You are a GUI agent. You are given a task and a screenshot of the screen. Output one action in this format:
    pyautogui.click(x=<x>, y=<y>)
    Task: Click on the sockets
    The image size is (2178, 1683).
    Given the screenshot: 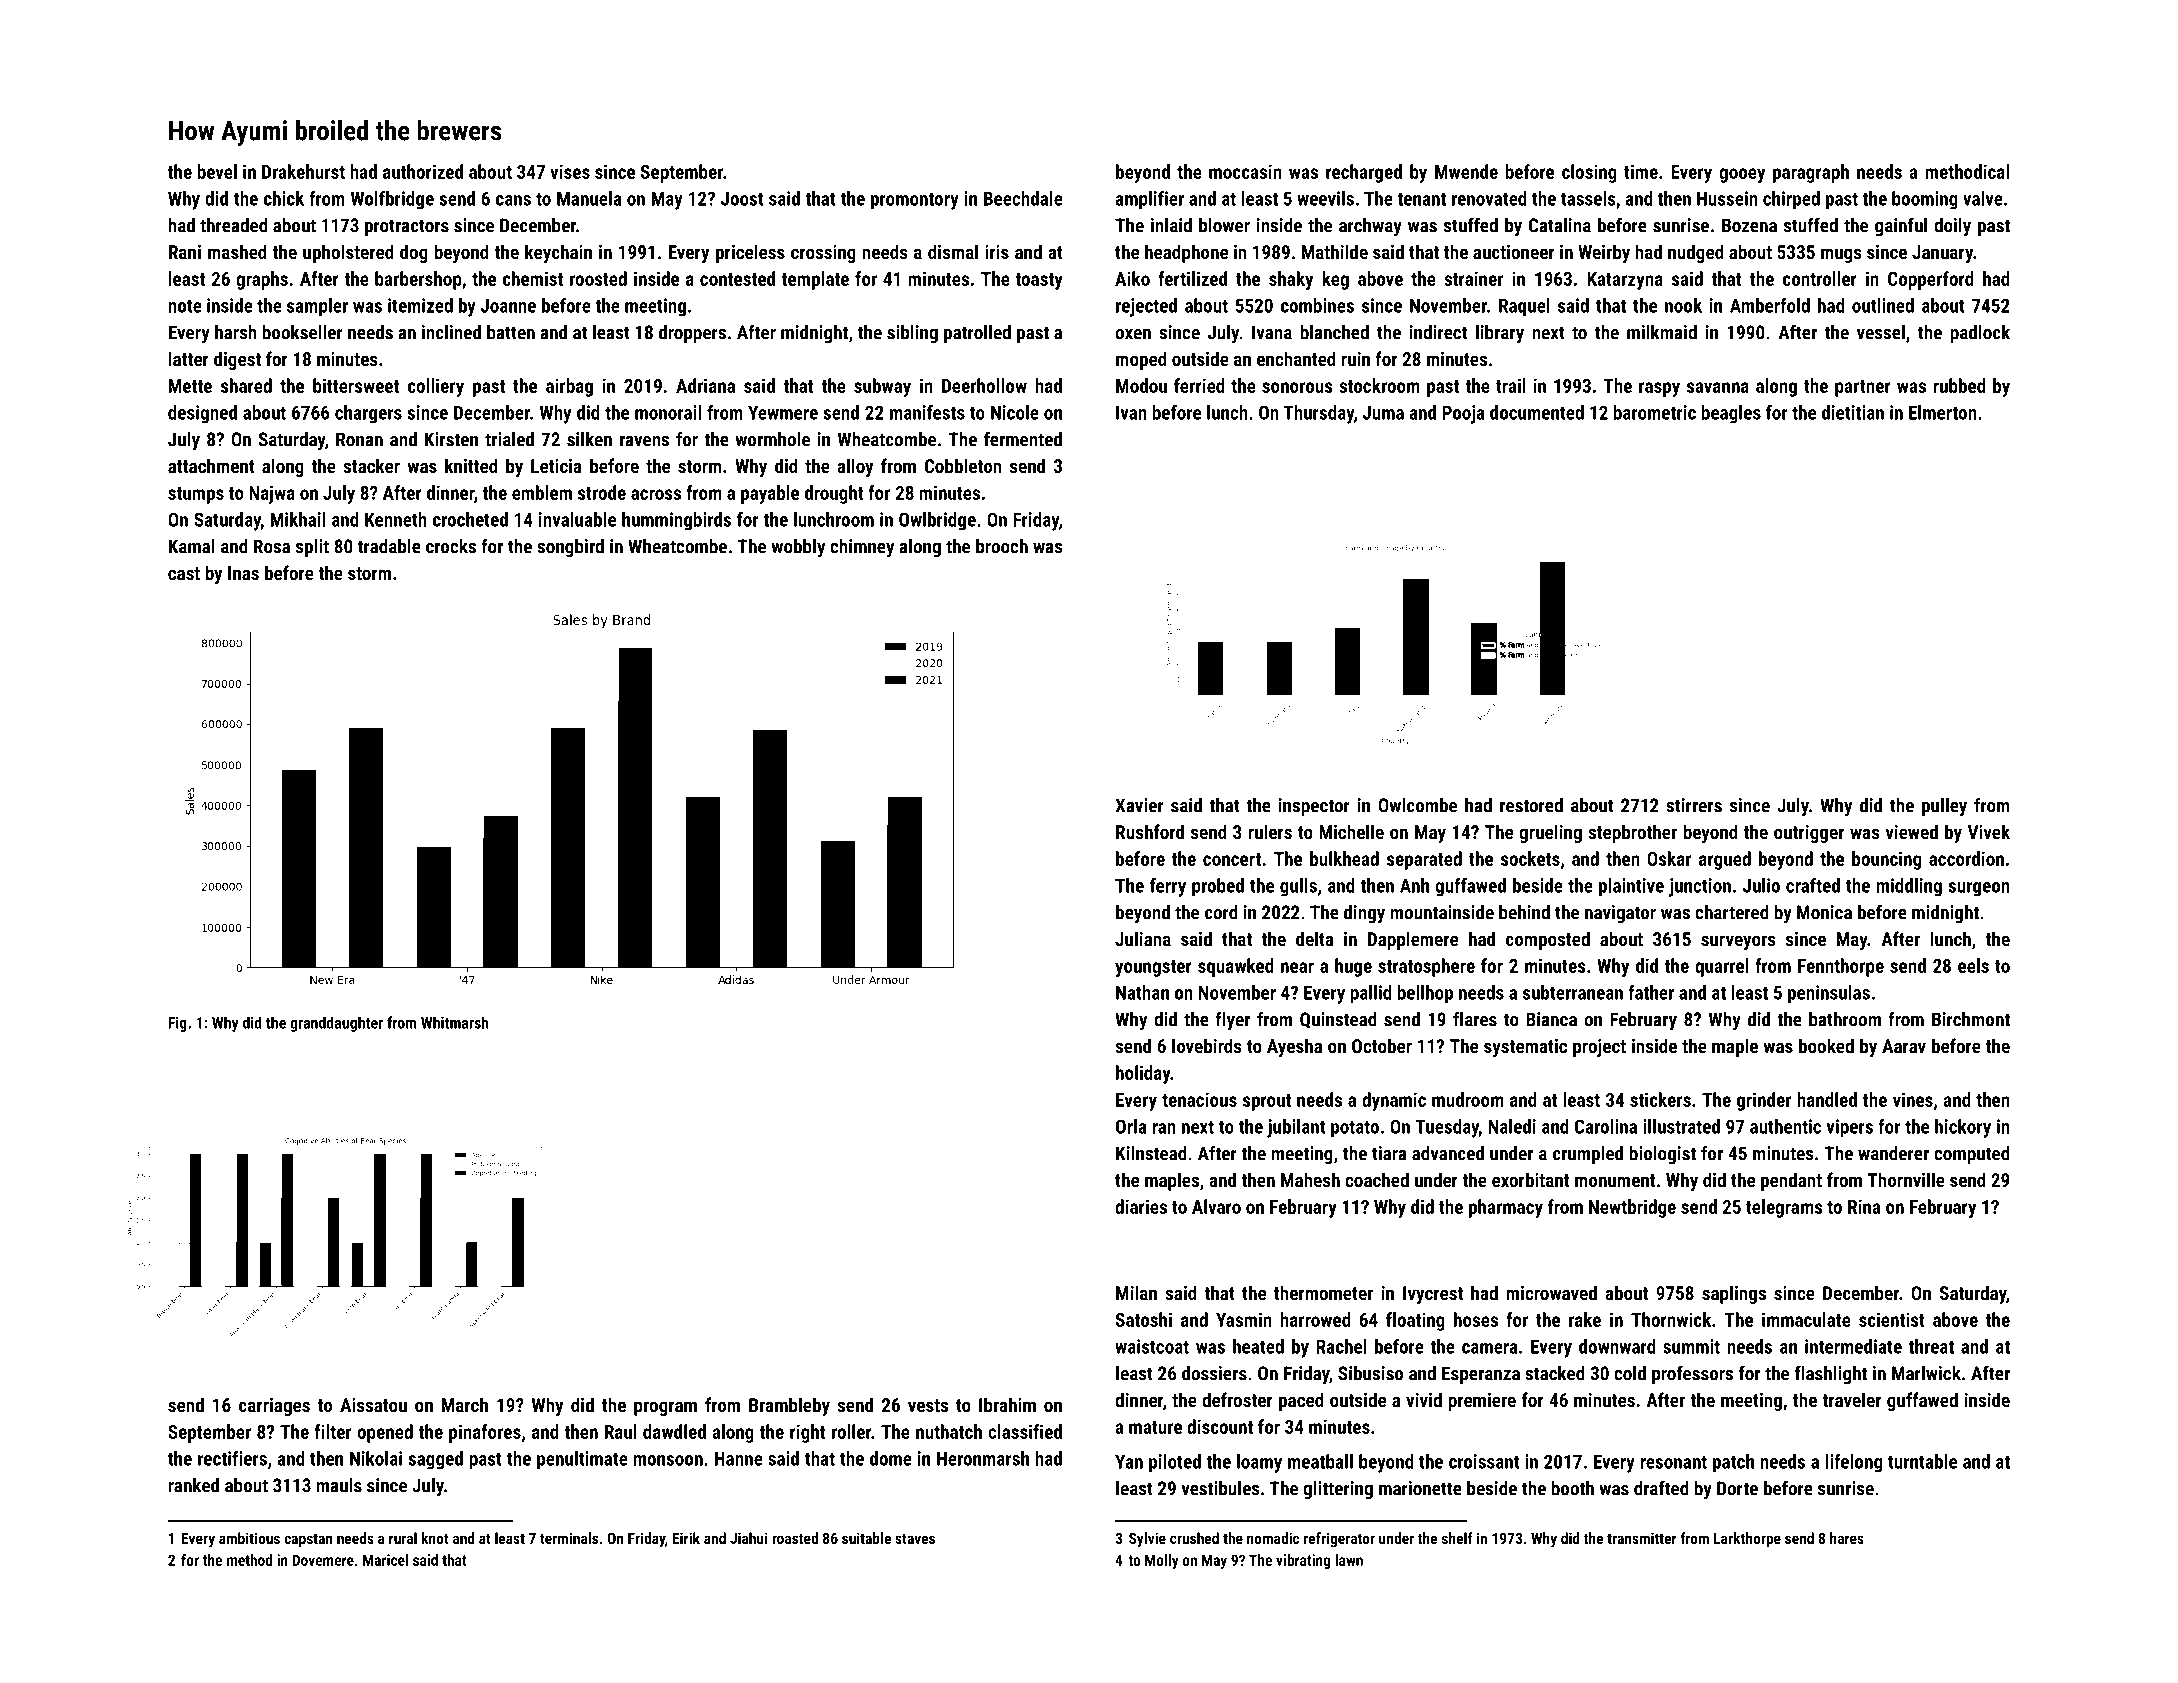 What is the action you would take?
    pyautogui.click(x=1530, y=858)
